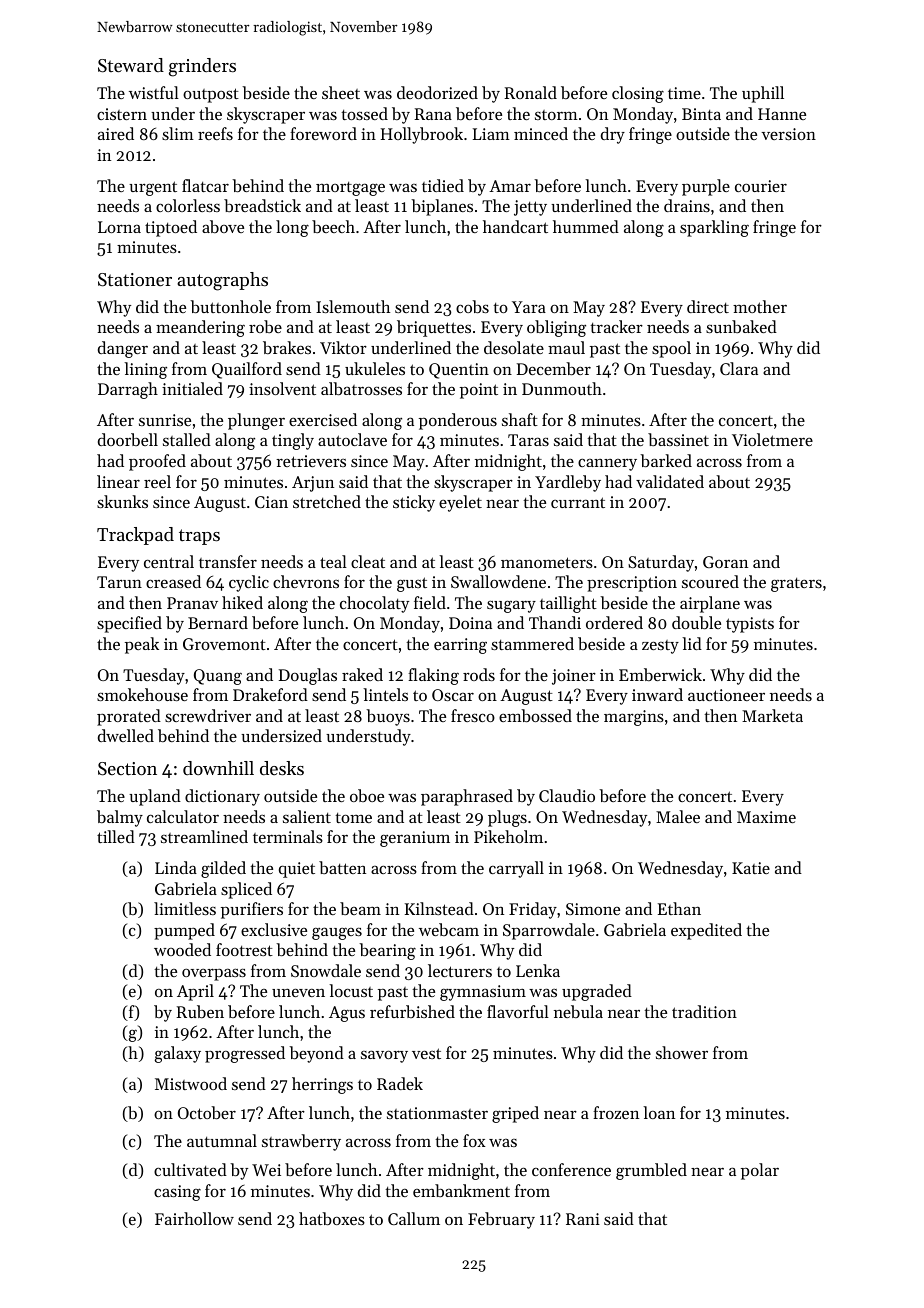 The image size is (924, 1308). What do you see at coordinates (483, 993) in the page?
I see `gymnasium` at bounding box center [483, 993].
